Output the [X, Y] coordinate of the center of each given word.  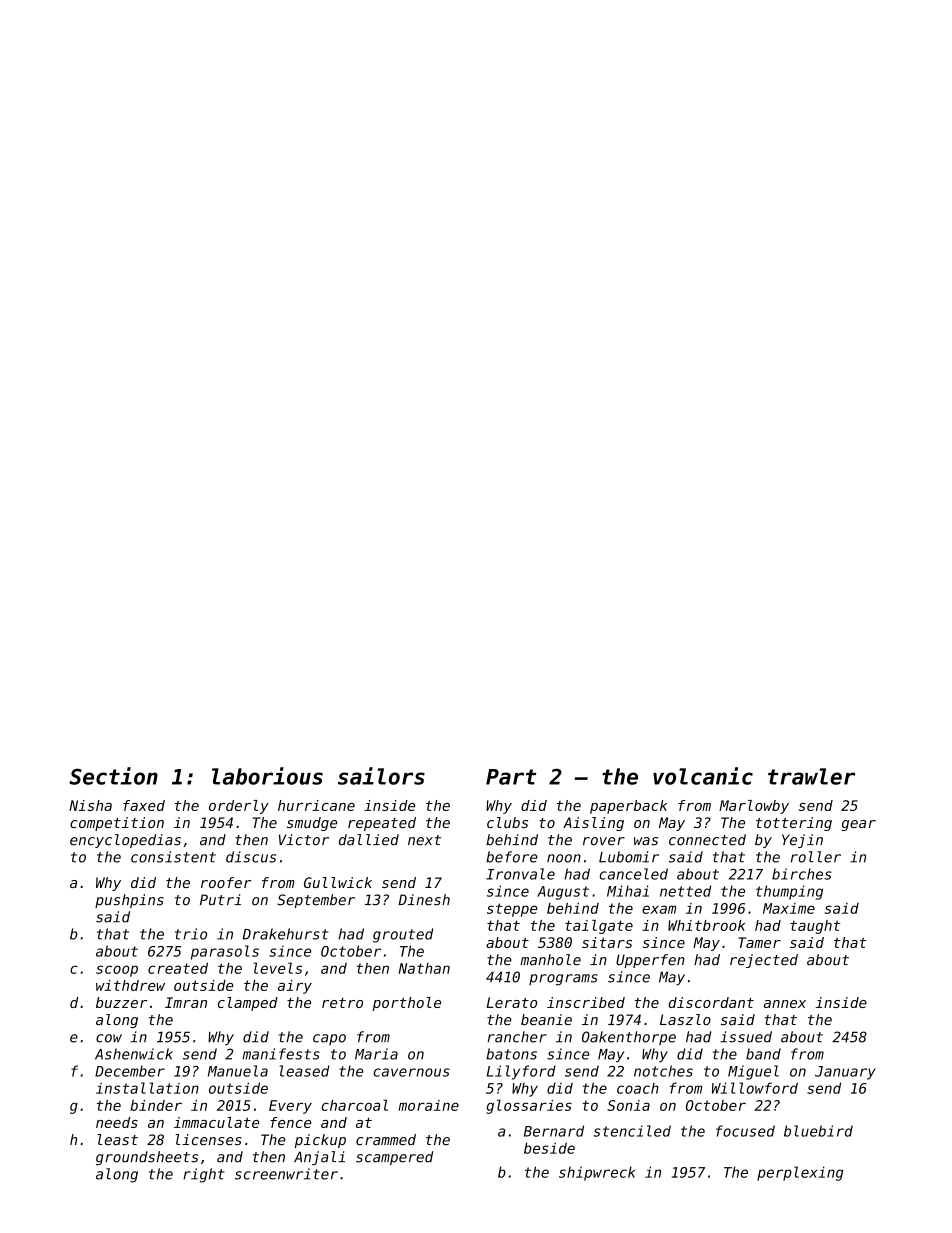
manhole [550, 960]
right [204, 1175]
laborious [267, 776]
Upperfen [650, 961]
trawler [811, 776]
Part [511, 777]
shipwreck [597, 1173]
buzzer [121, 1002]
